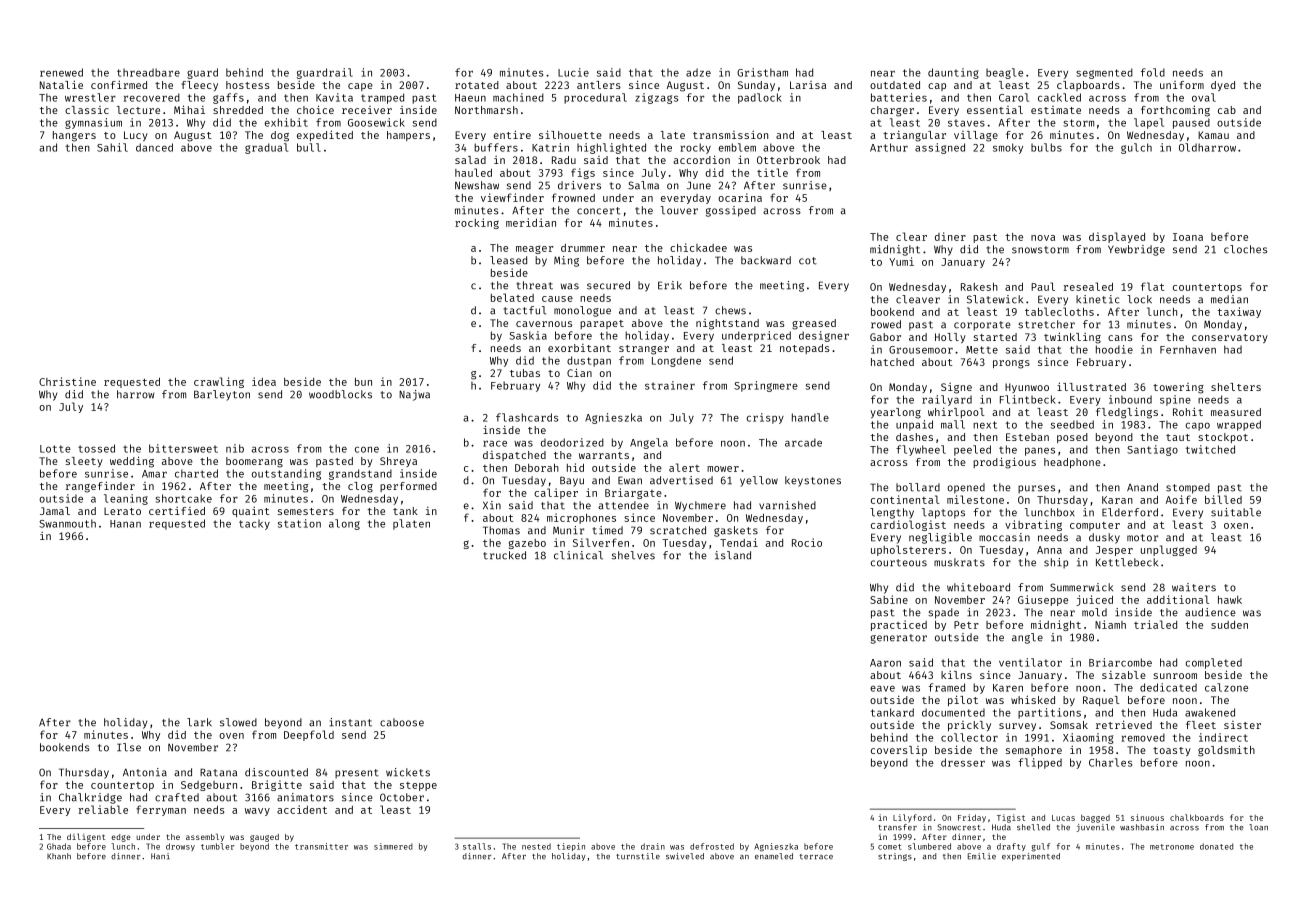  I want to click on Lucie, so click(573, 72).
